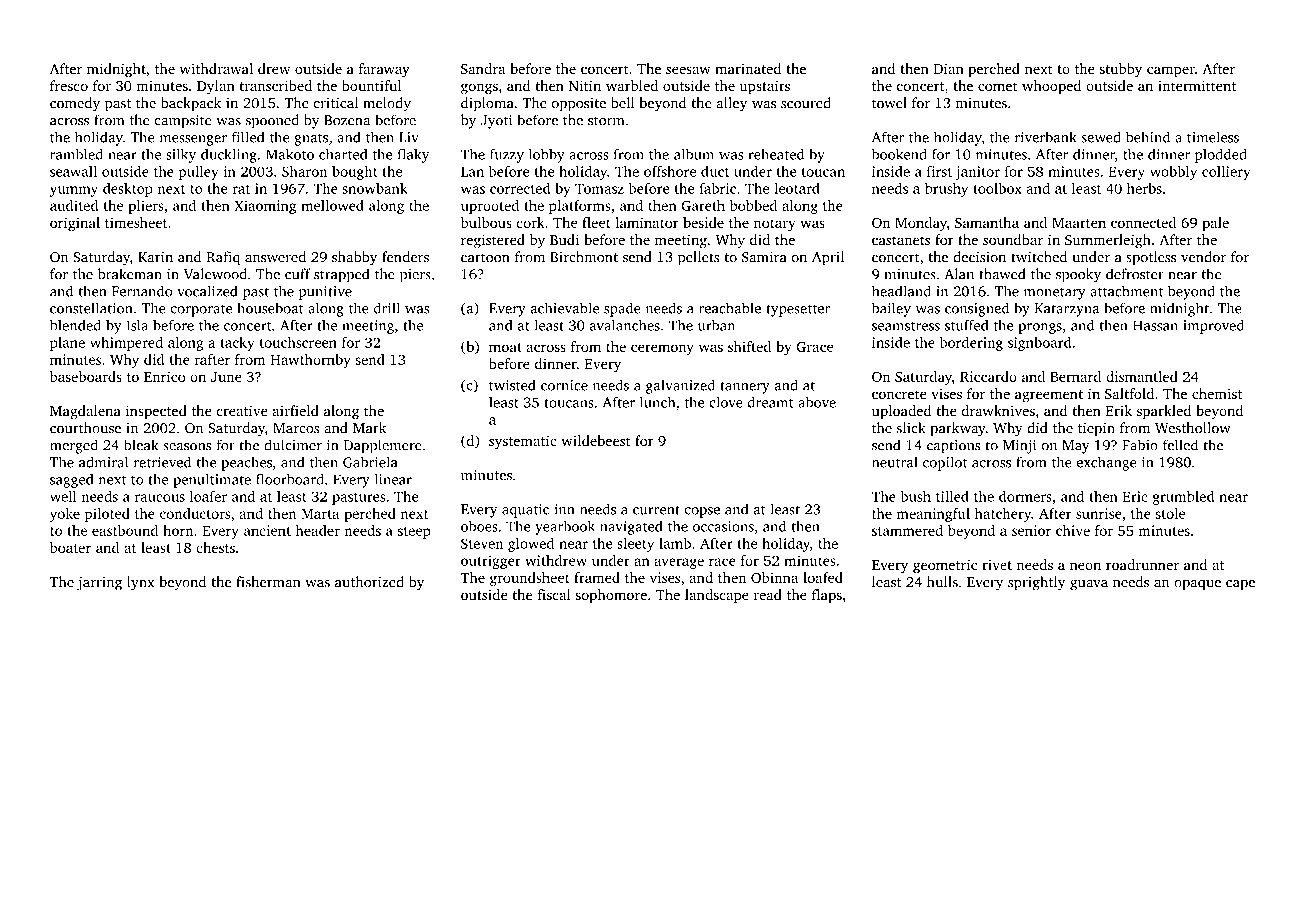 This screenshot has width=1308, height=924. Describe the element at coordinates (1051, 87) in the screenshot. I see `whooped` at that location.
